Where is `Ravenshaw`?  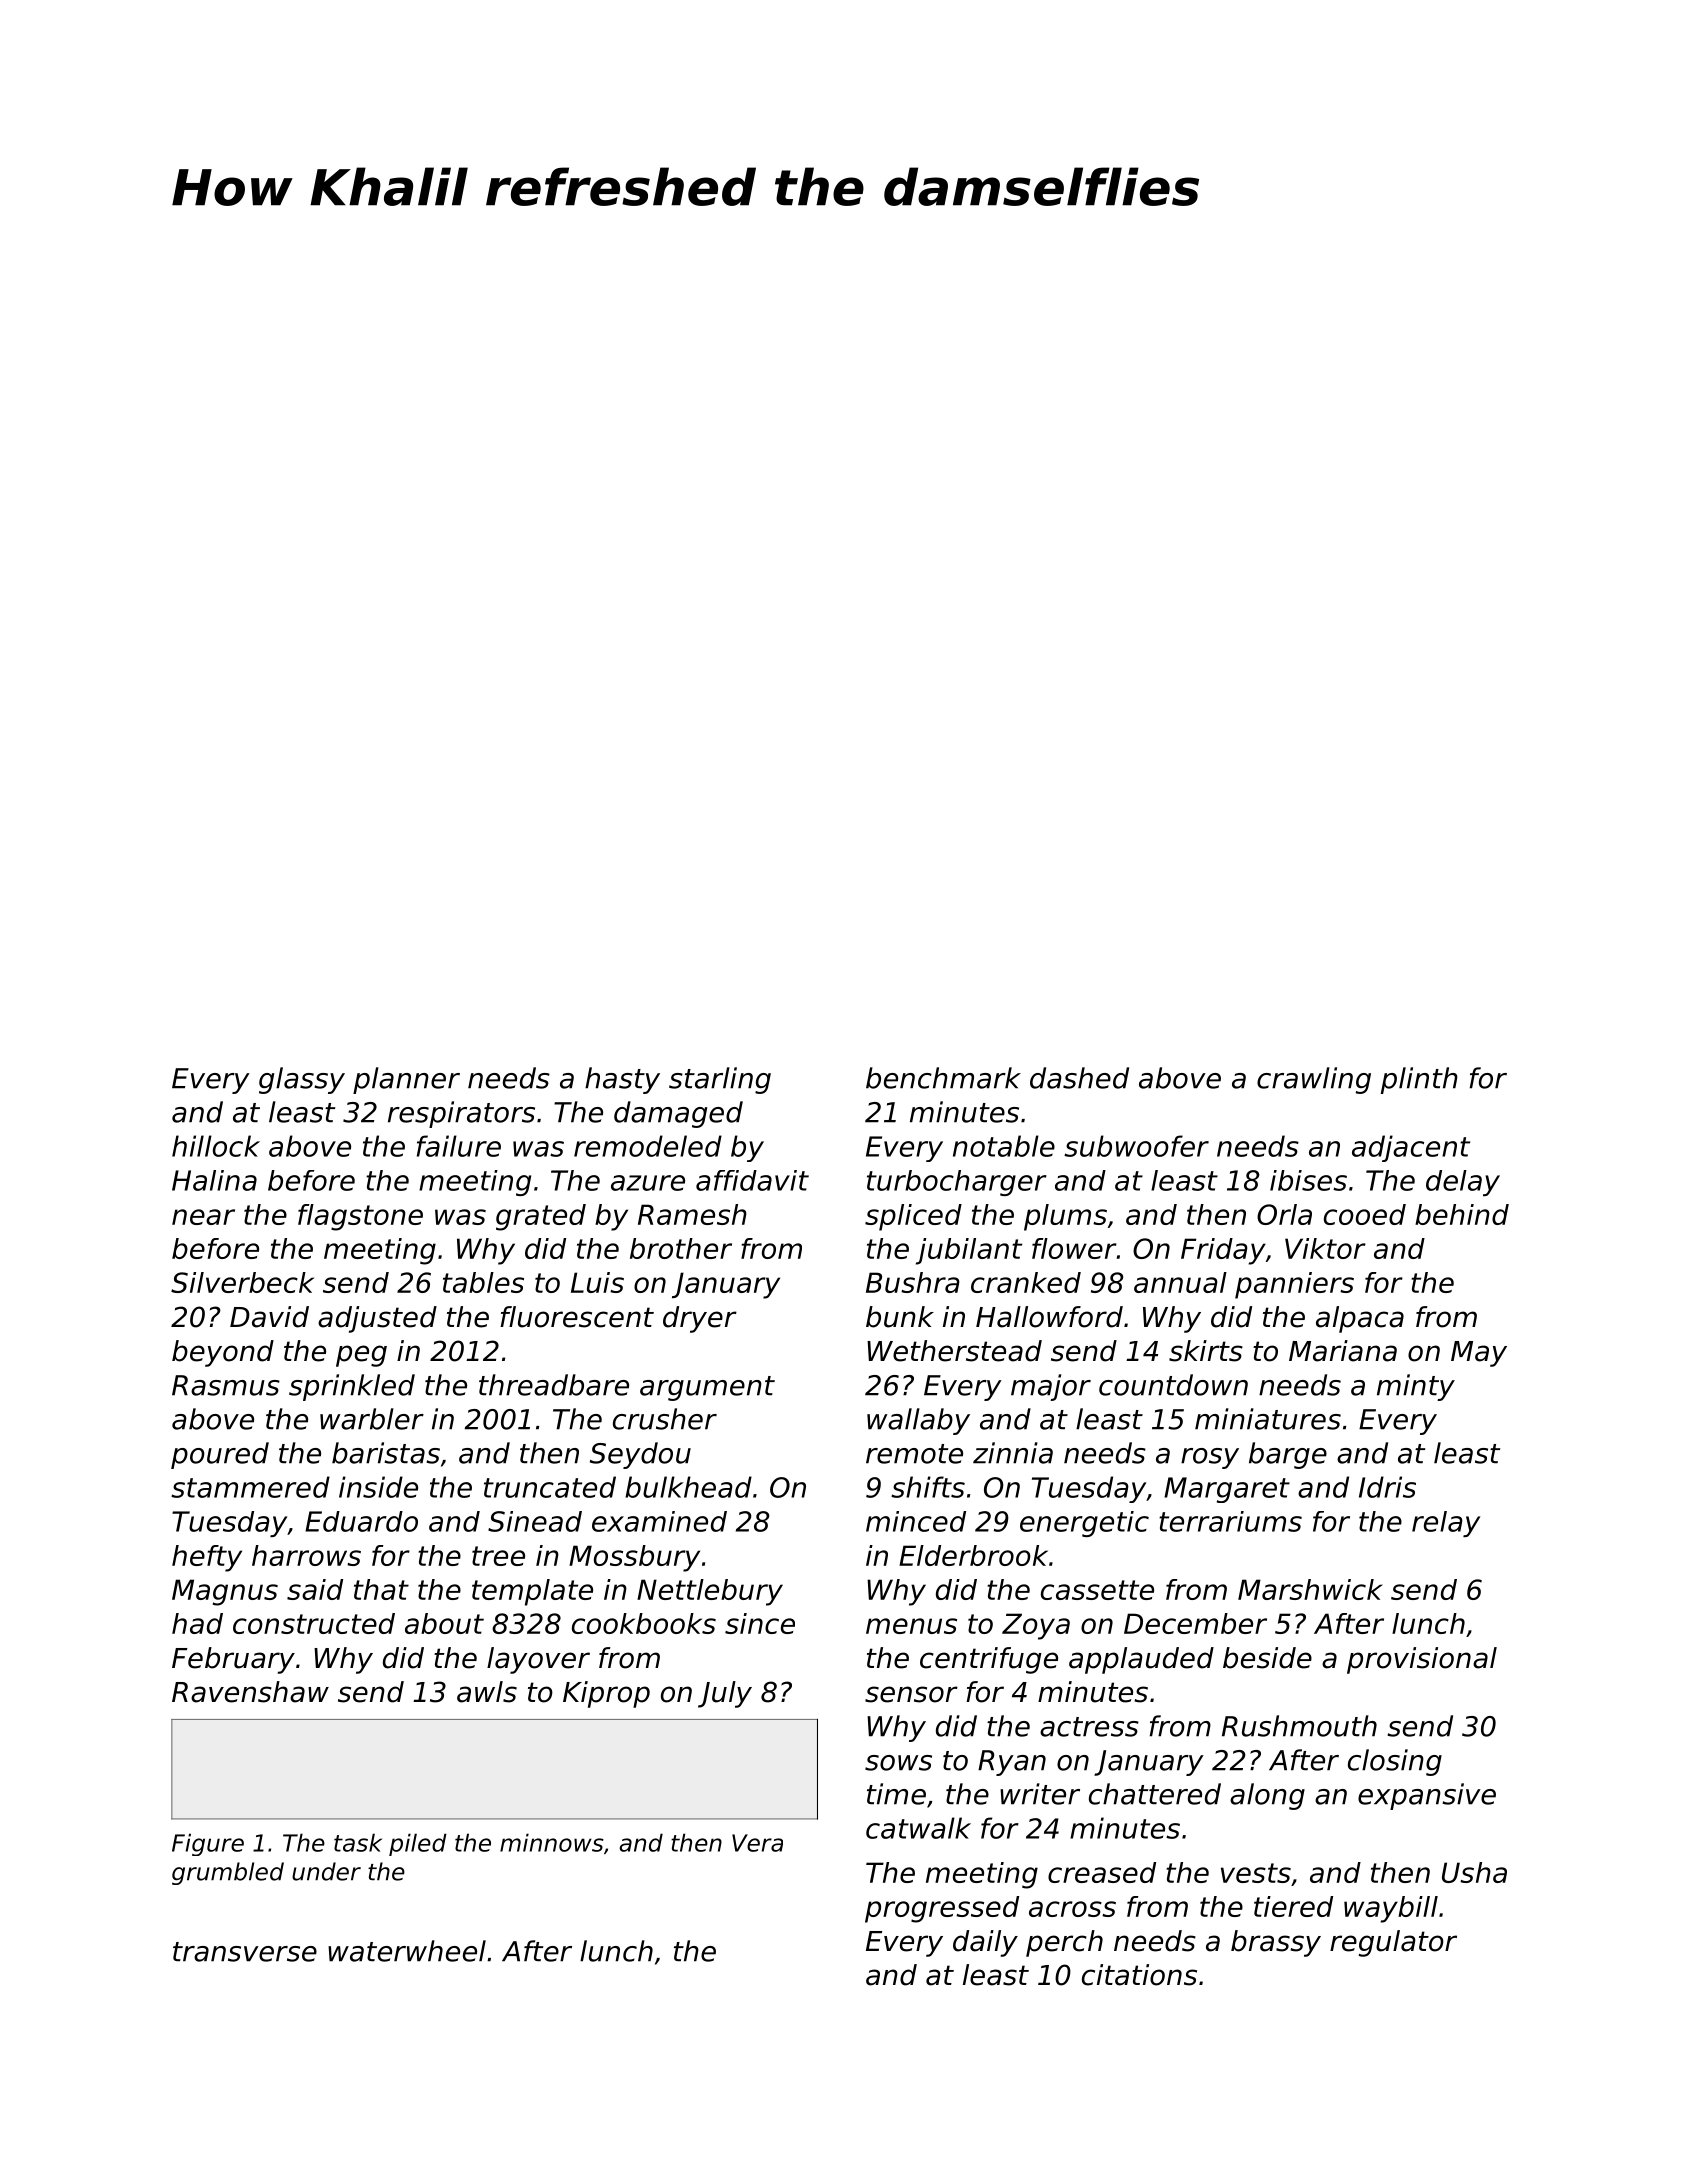 Ravenshaw is located at coordinates (250, 1692).
